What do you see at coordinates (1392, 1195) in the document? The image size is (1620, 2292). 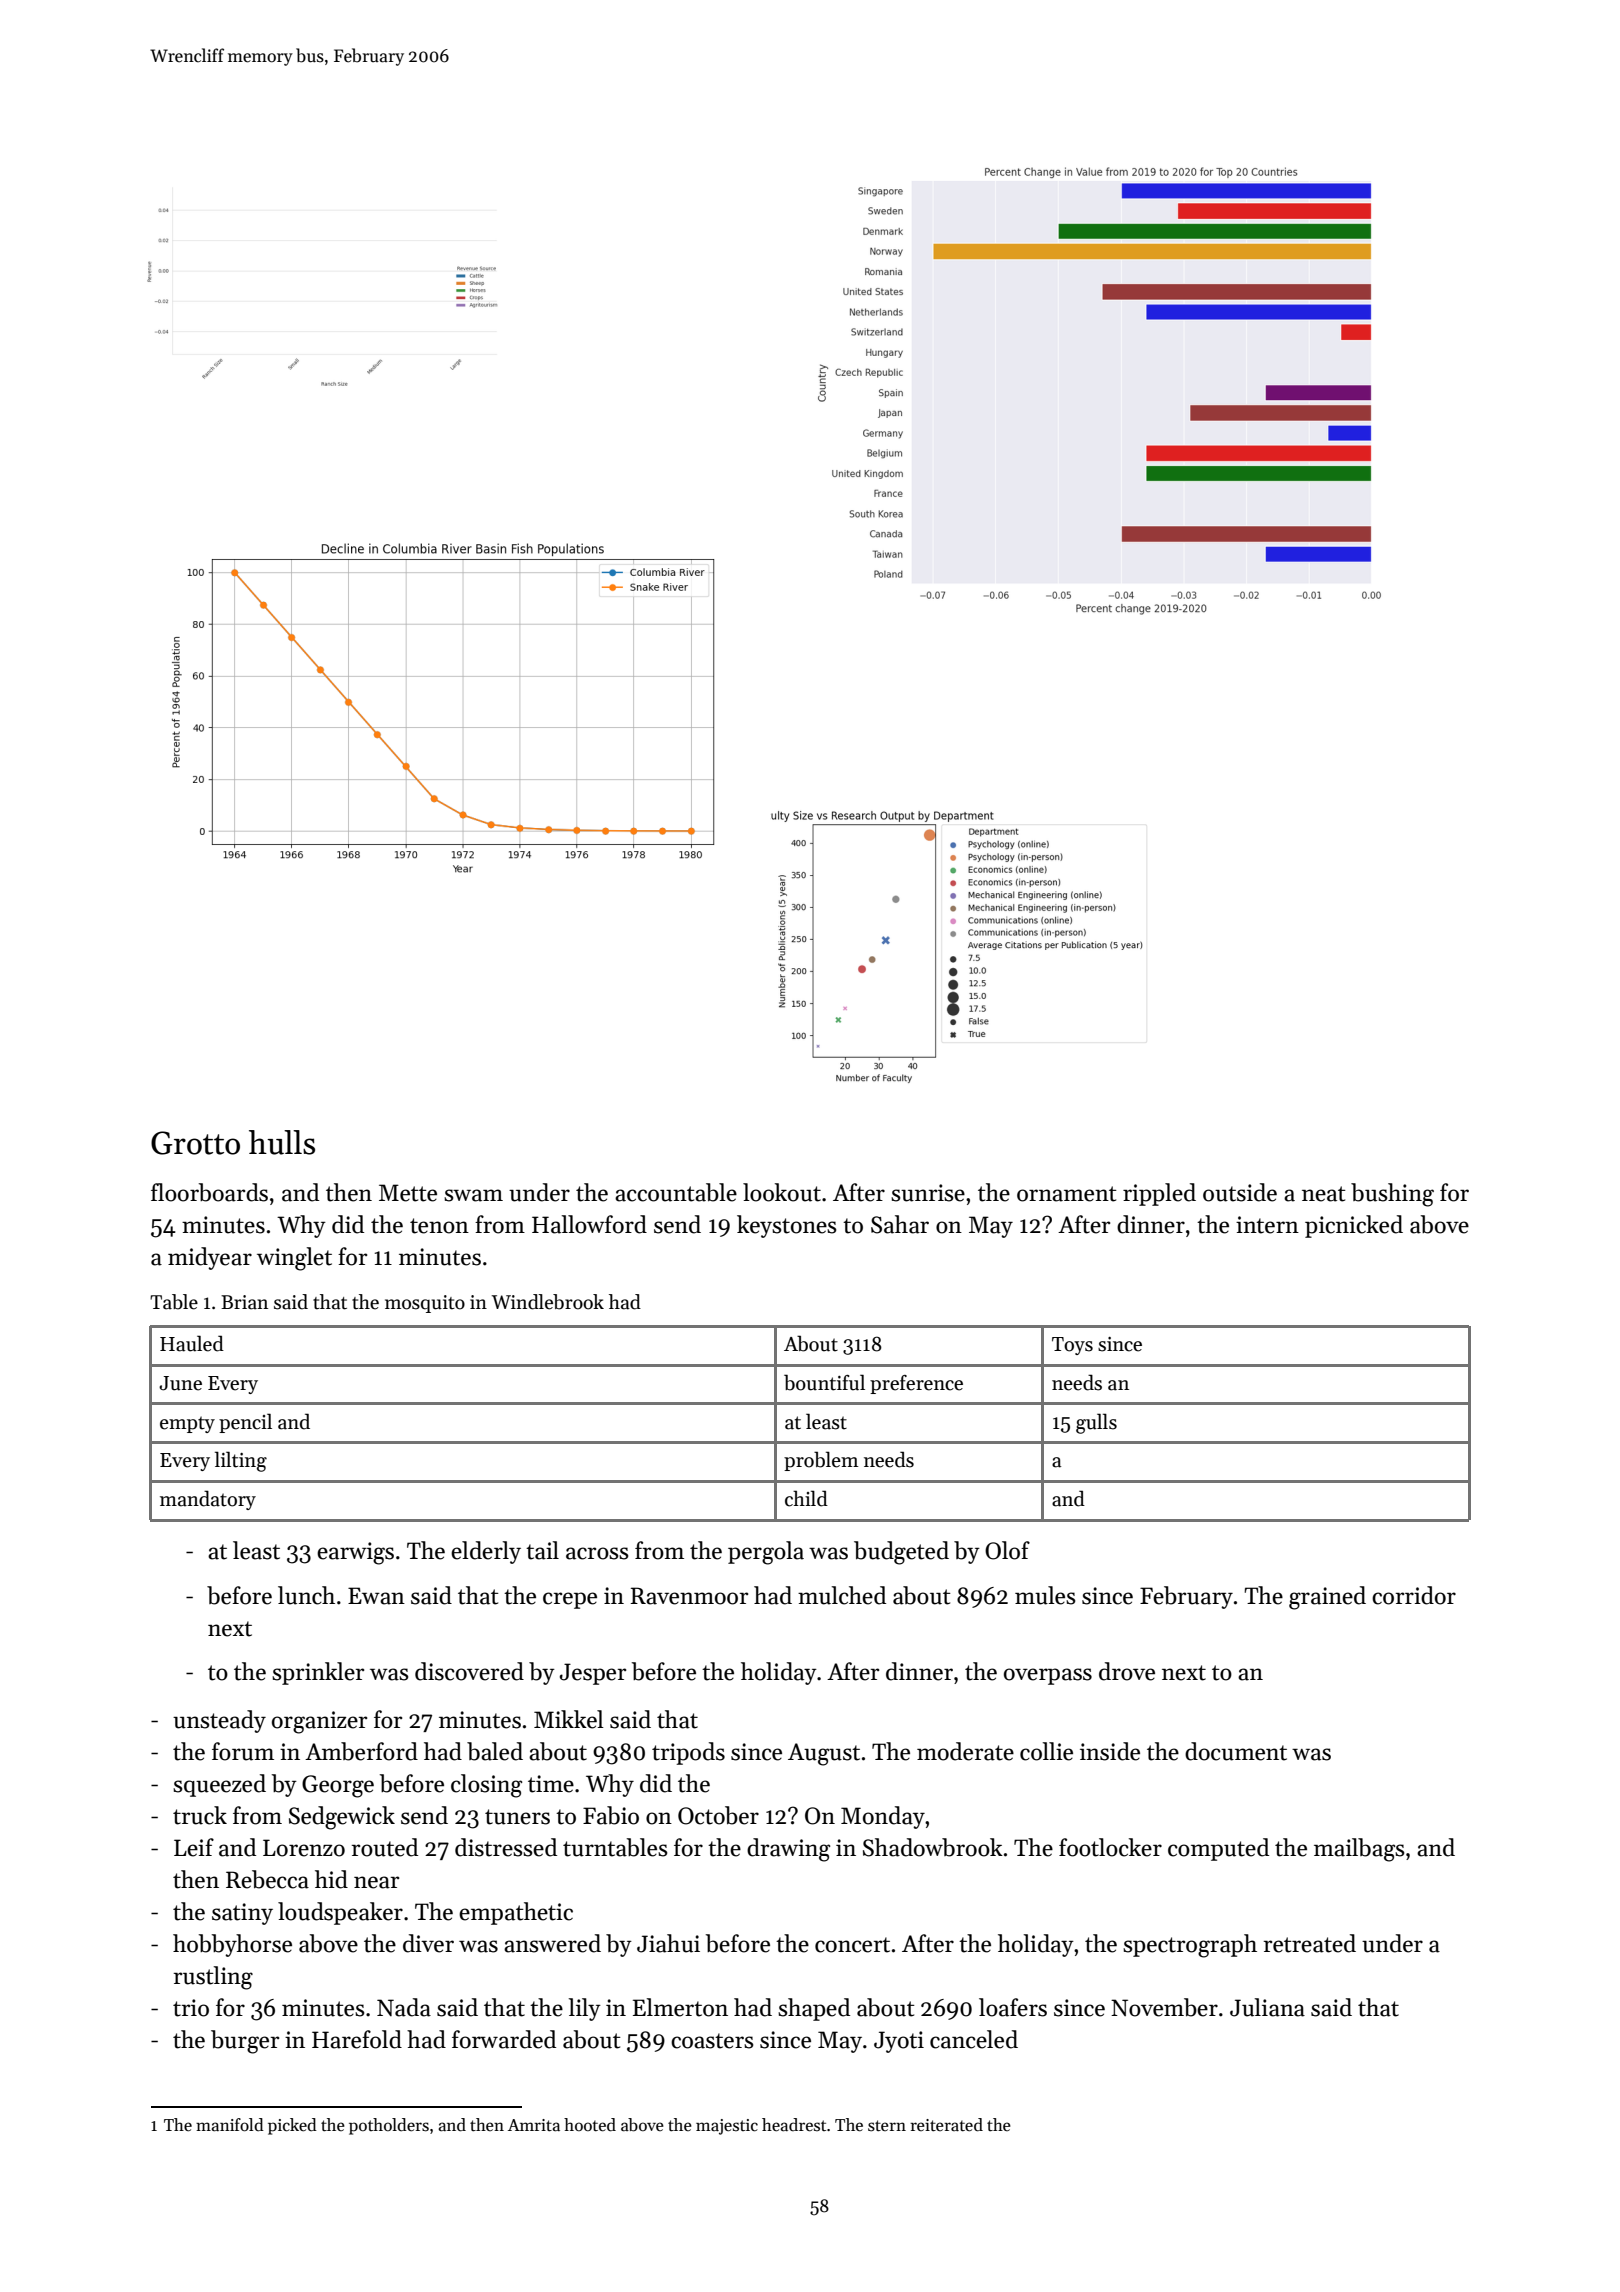 I see `bushing` at bounding box center [1392, 1195].
